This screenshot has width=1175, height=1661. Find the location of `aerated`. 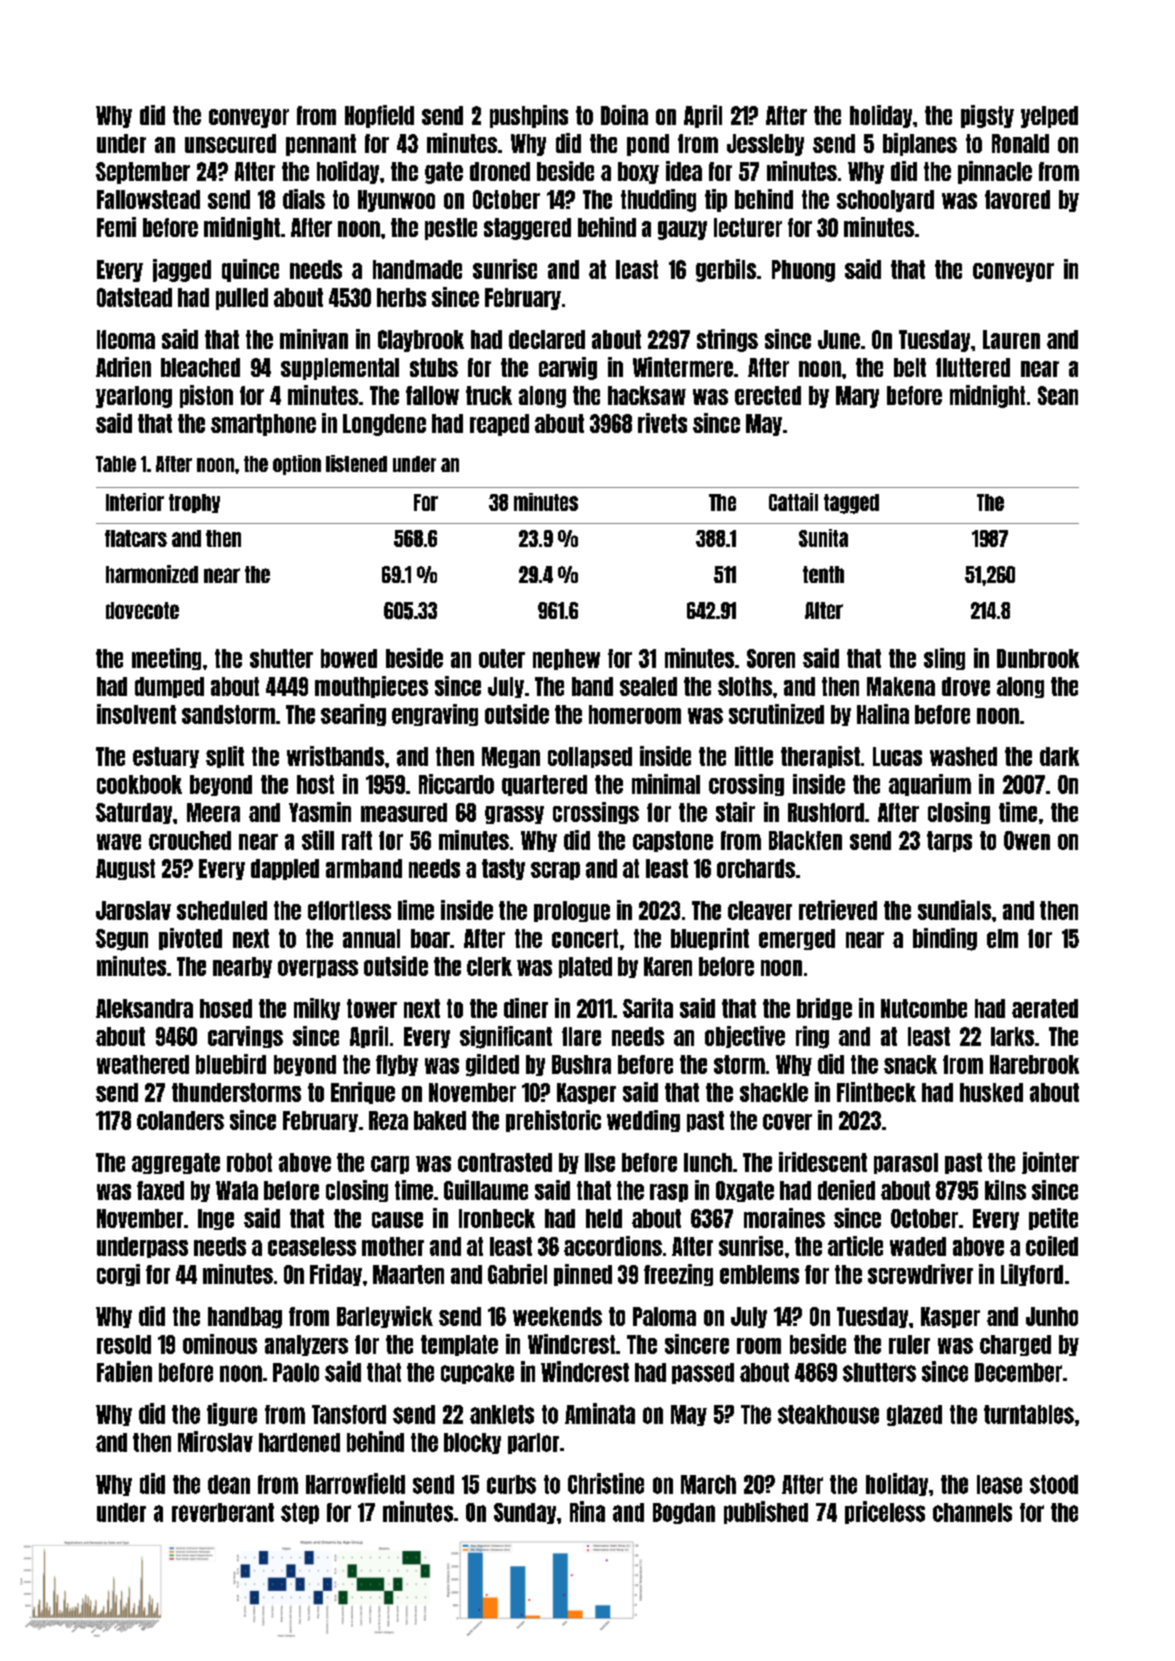

aerated is located at coordinates (1045, 1008).
